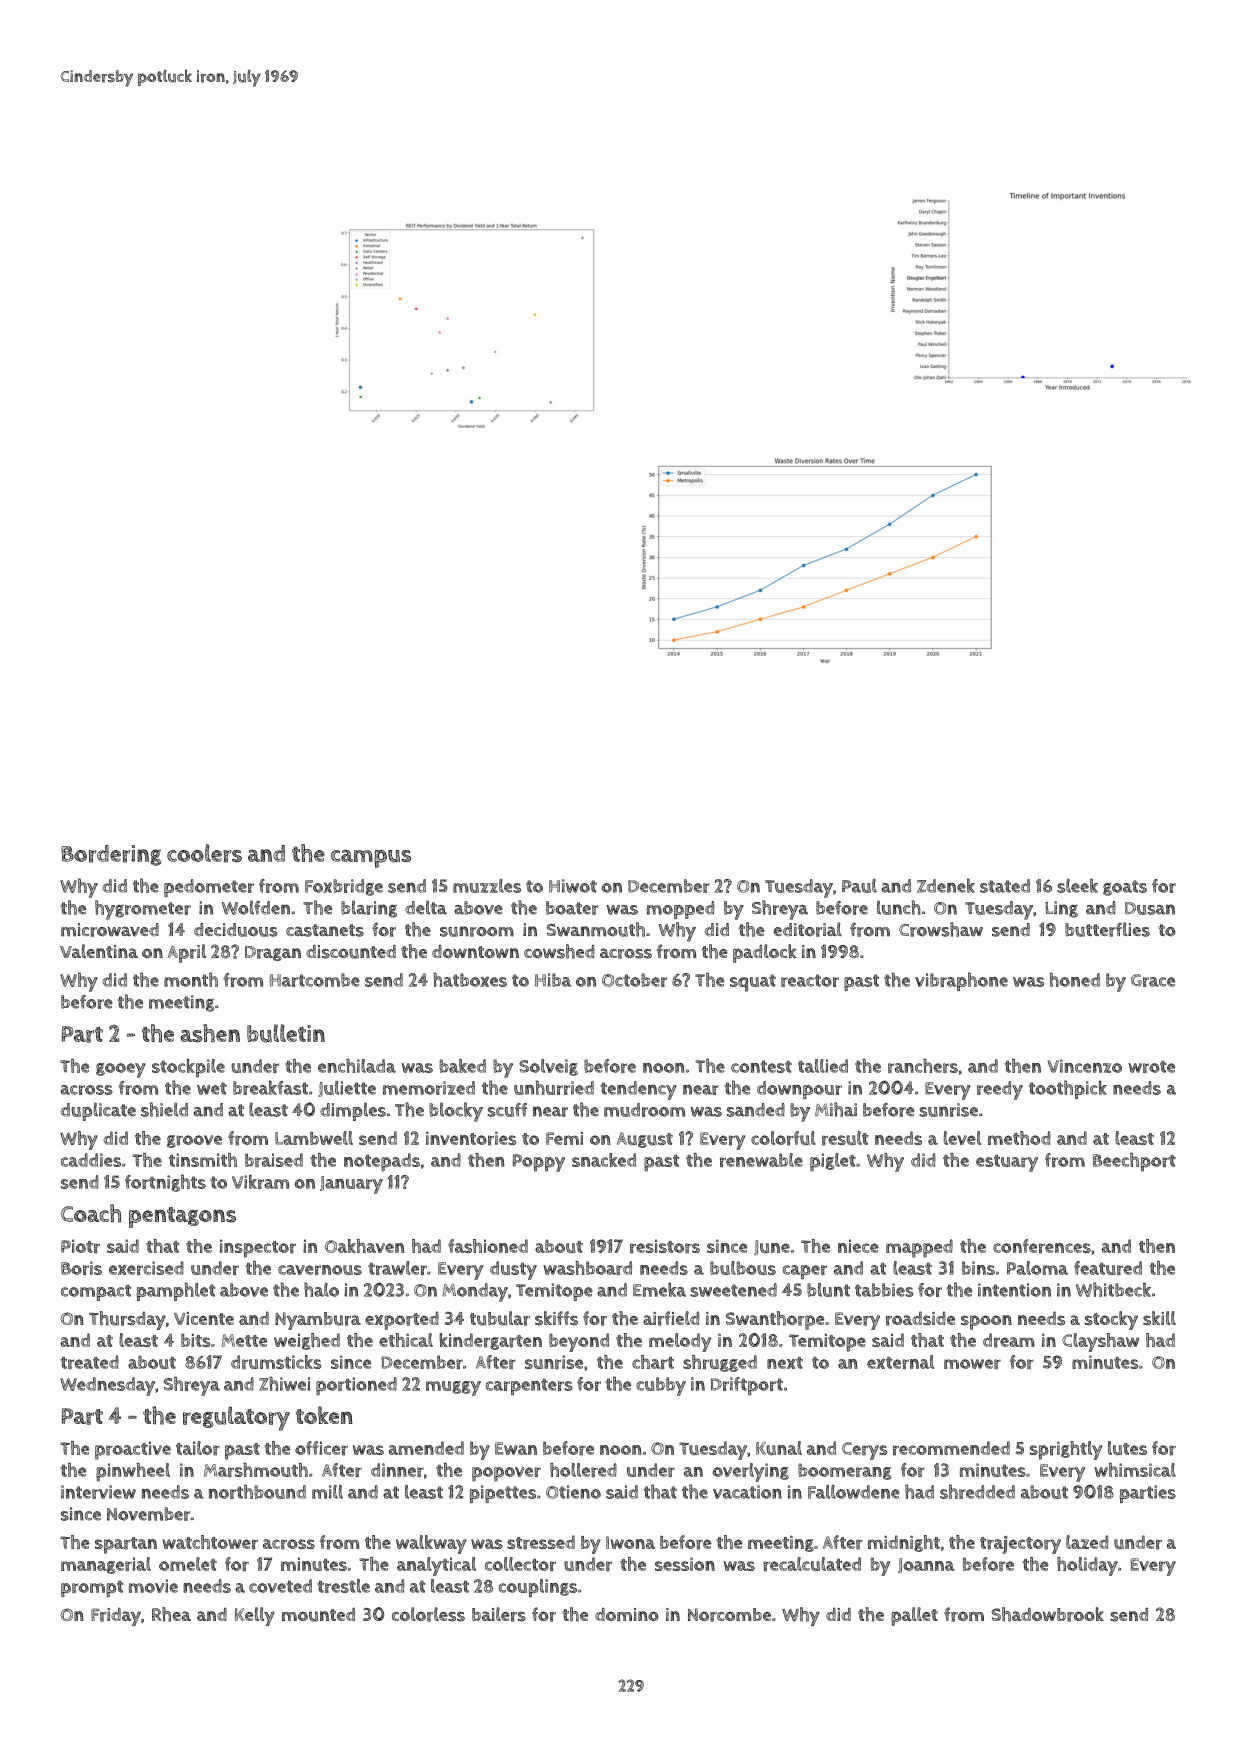 Image resolution: width=1236 pixels, height=1749 pixels. I want to click on Kelly, so click(255, 1616).
